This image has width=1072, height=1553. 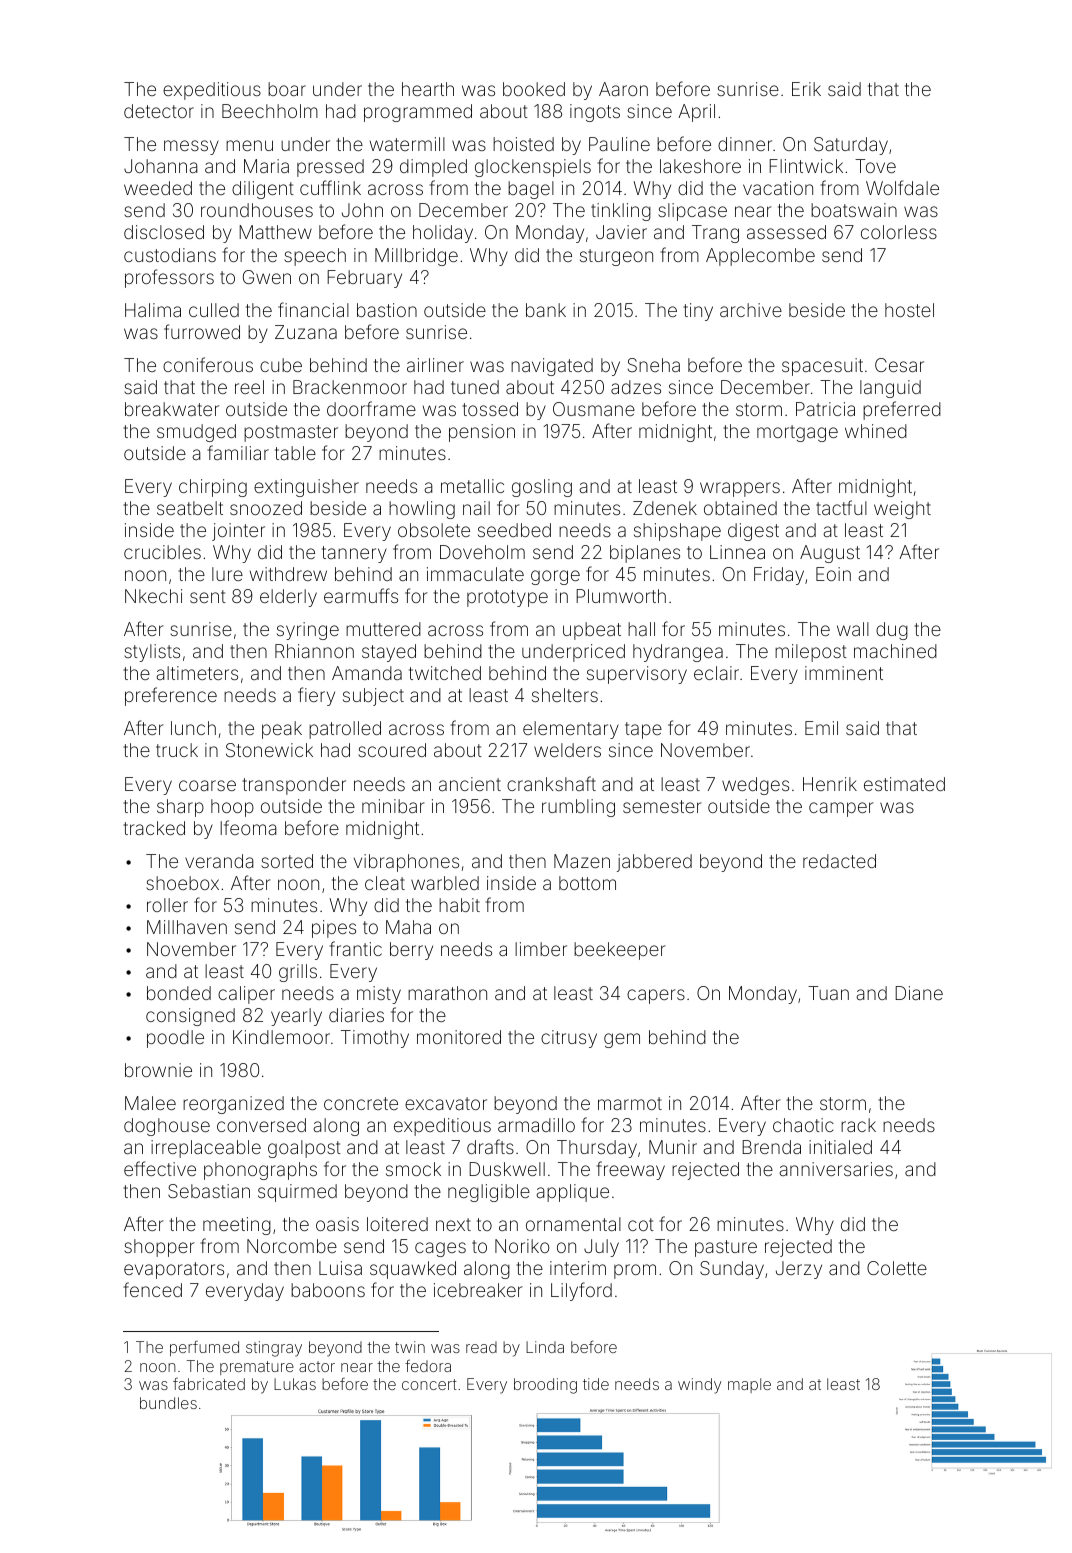 I want to click on cleat, so click(x=385, y=883).
